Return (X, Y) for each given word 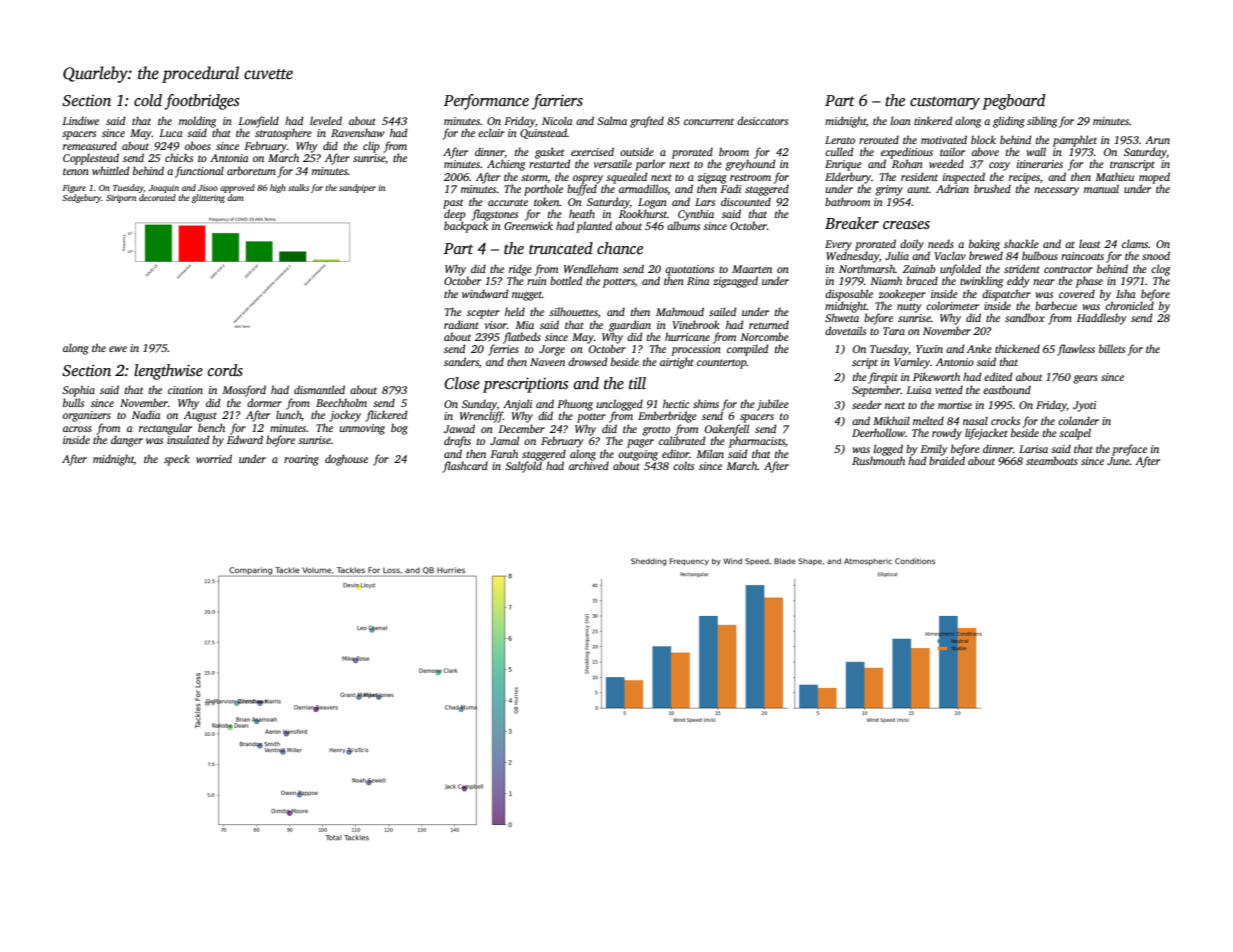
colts (683, 465)
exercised (592, 151)
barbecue (1056, 305)
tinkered (933, 120)
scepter (483, 314)
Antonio (955, 362)
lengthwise (168, 372)
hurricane (687, 336)
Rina (698, 281)
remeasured (90, 145)
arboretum (251, 170)
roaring (301, 460)
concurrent (709, 121)
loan (900, 120)
